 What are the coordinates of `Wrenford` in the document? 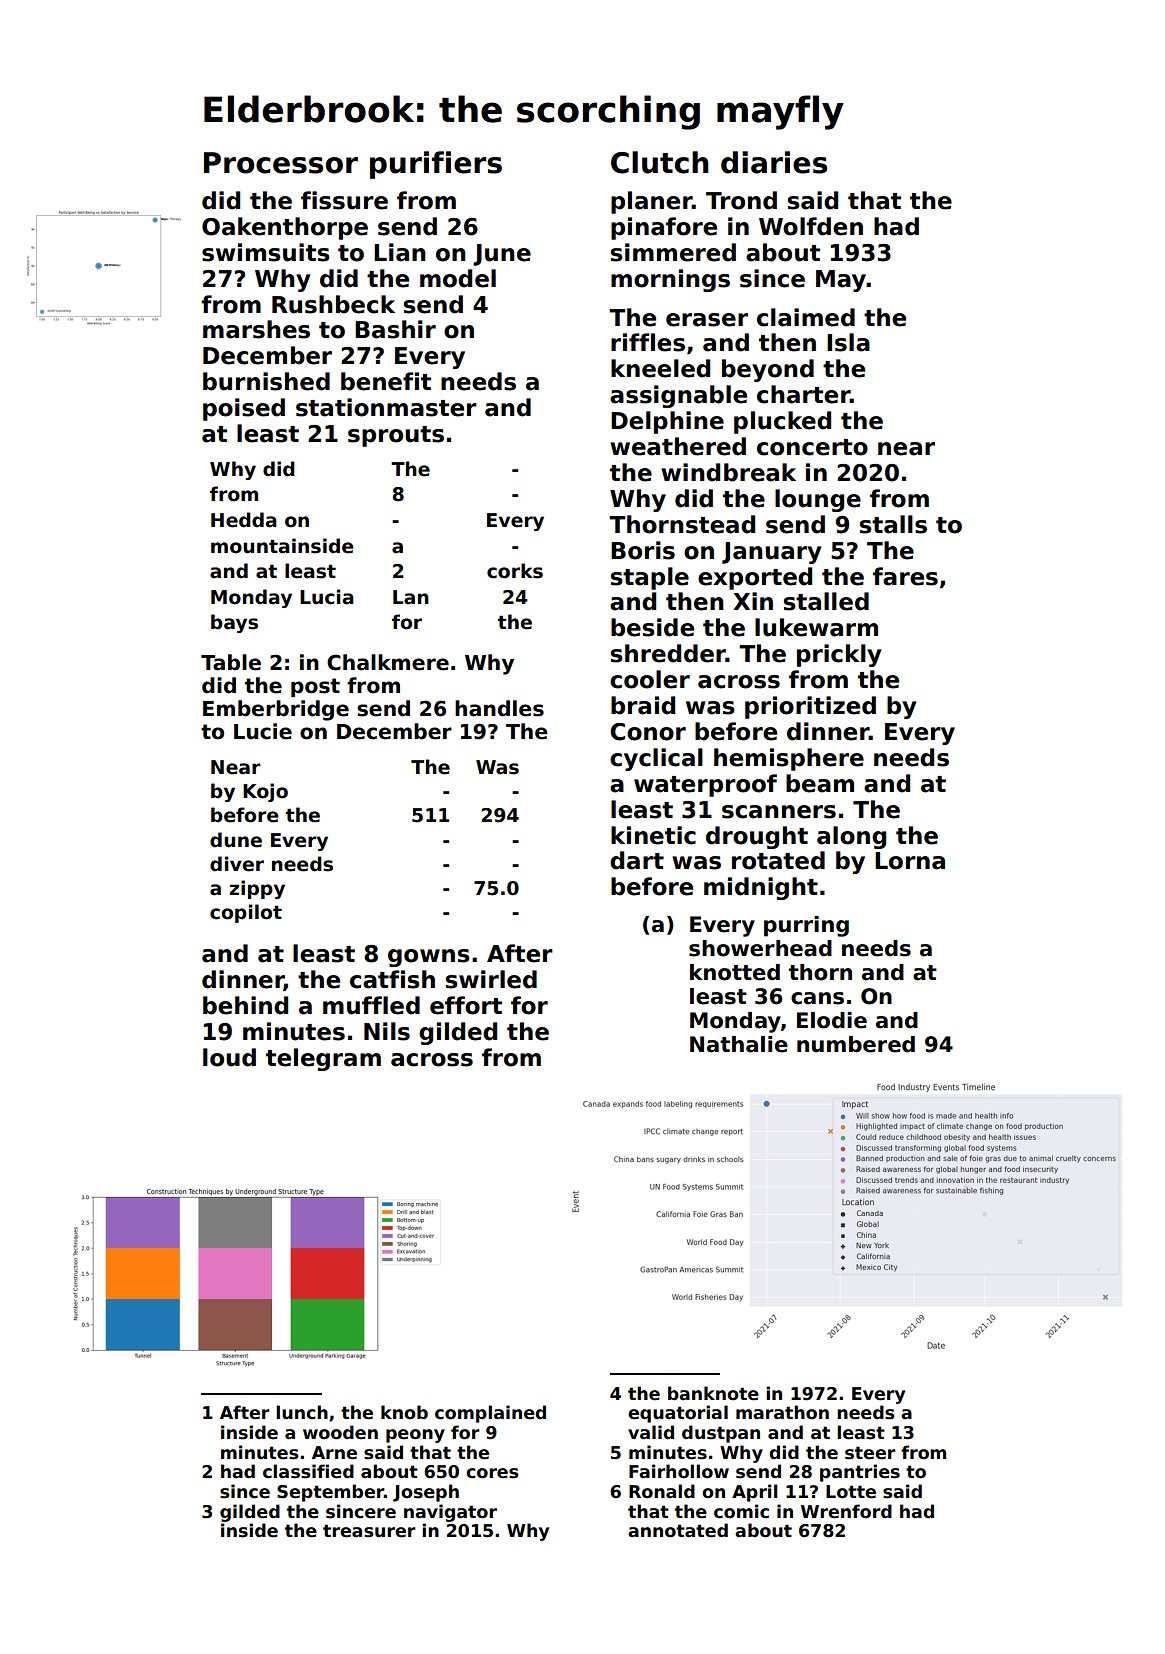 It's located at (846, 1511).
